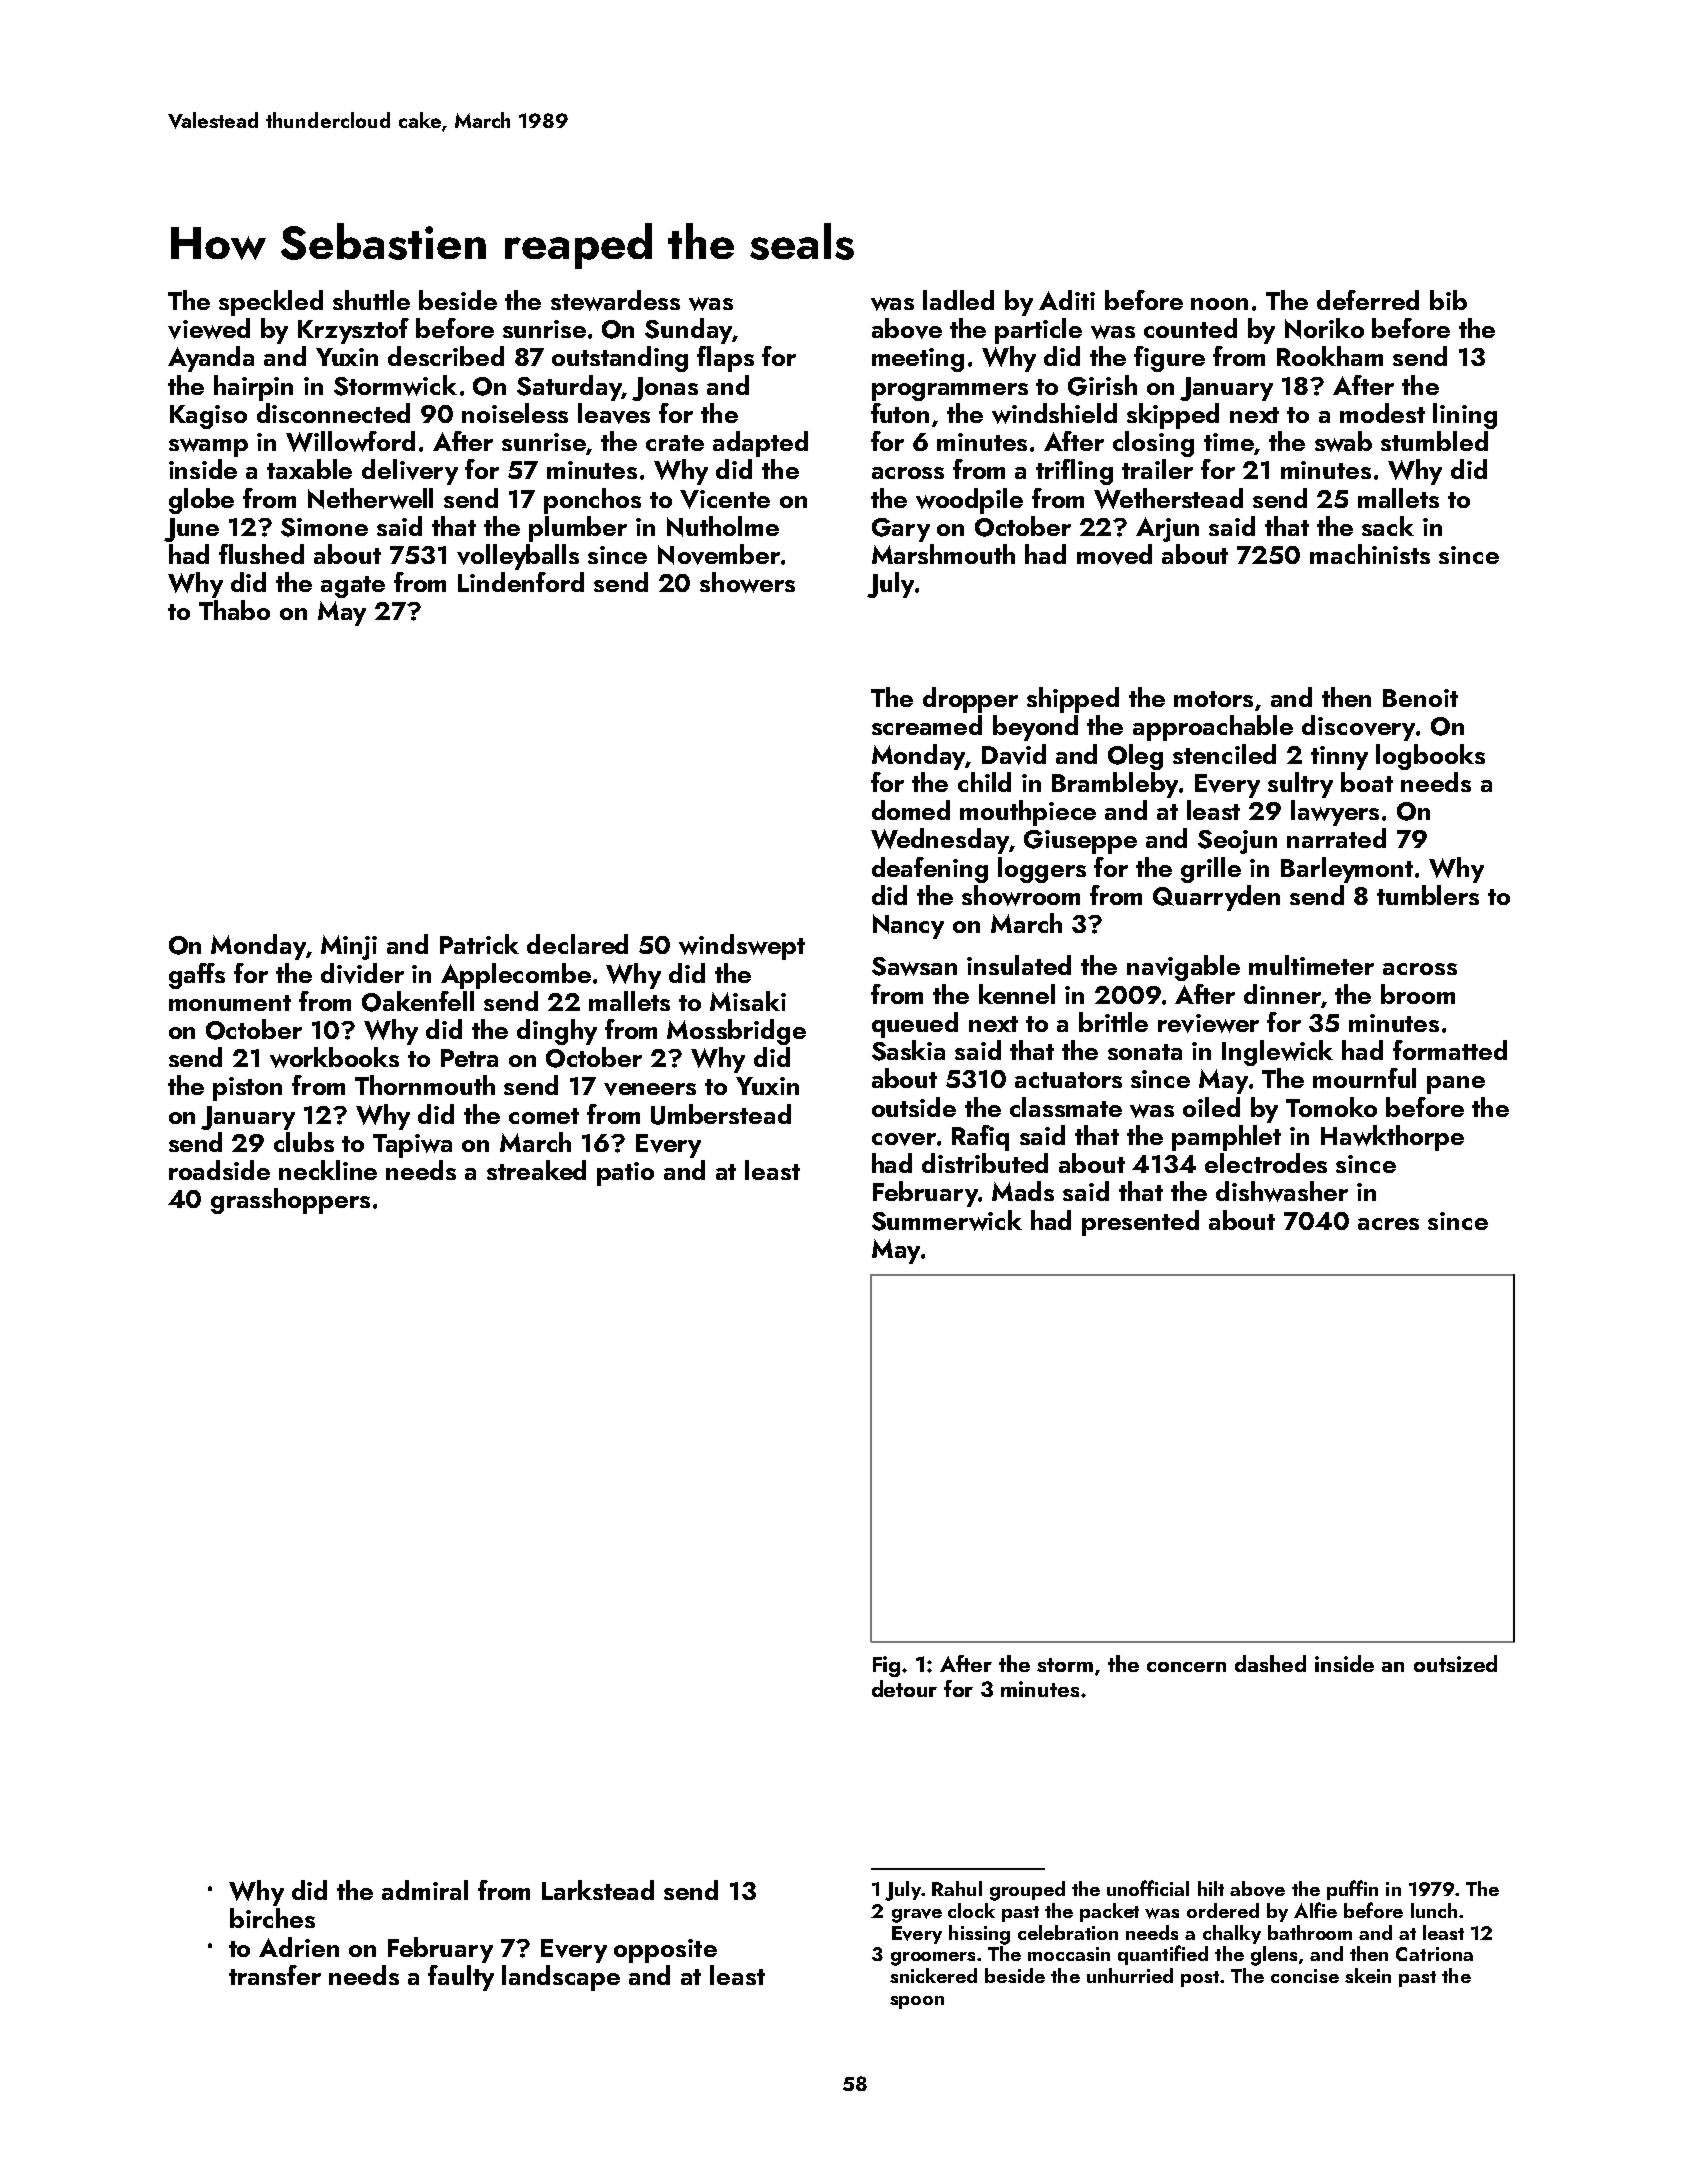 Image resolution: width=1683 pixels, height=2178 pixels. I want to click on streaked, so click(536, 1170).
